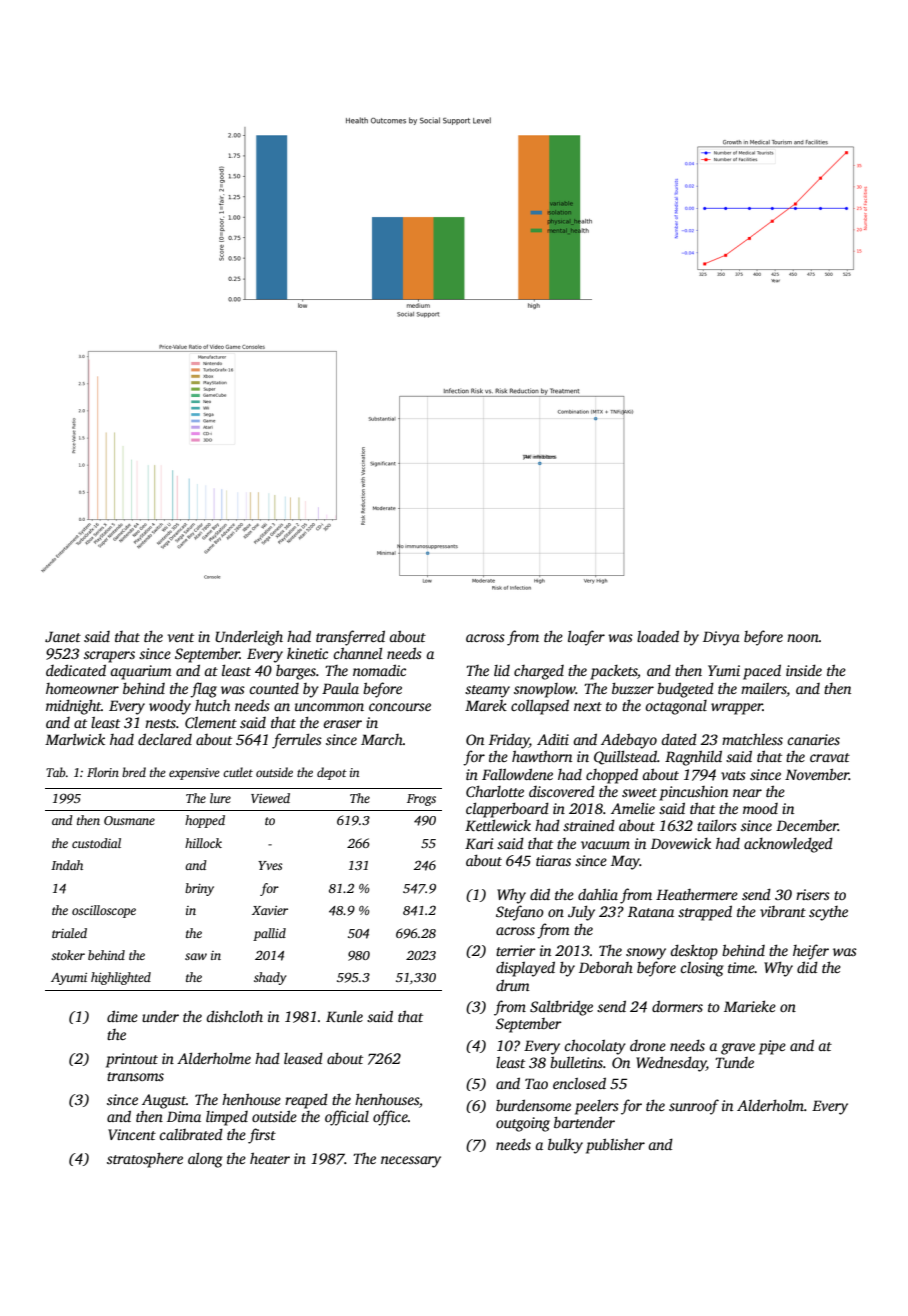 This screenshot has height=1316, width=908. What do you see at coordinates (615, 1146) in the screenshot?
I see `publisher` at bounding box center [615, 1146].
